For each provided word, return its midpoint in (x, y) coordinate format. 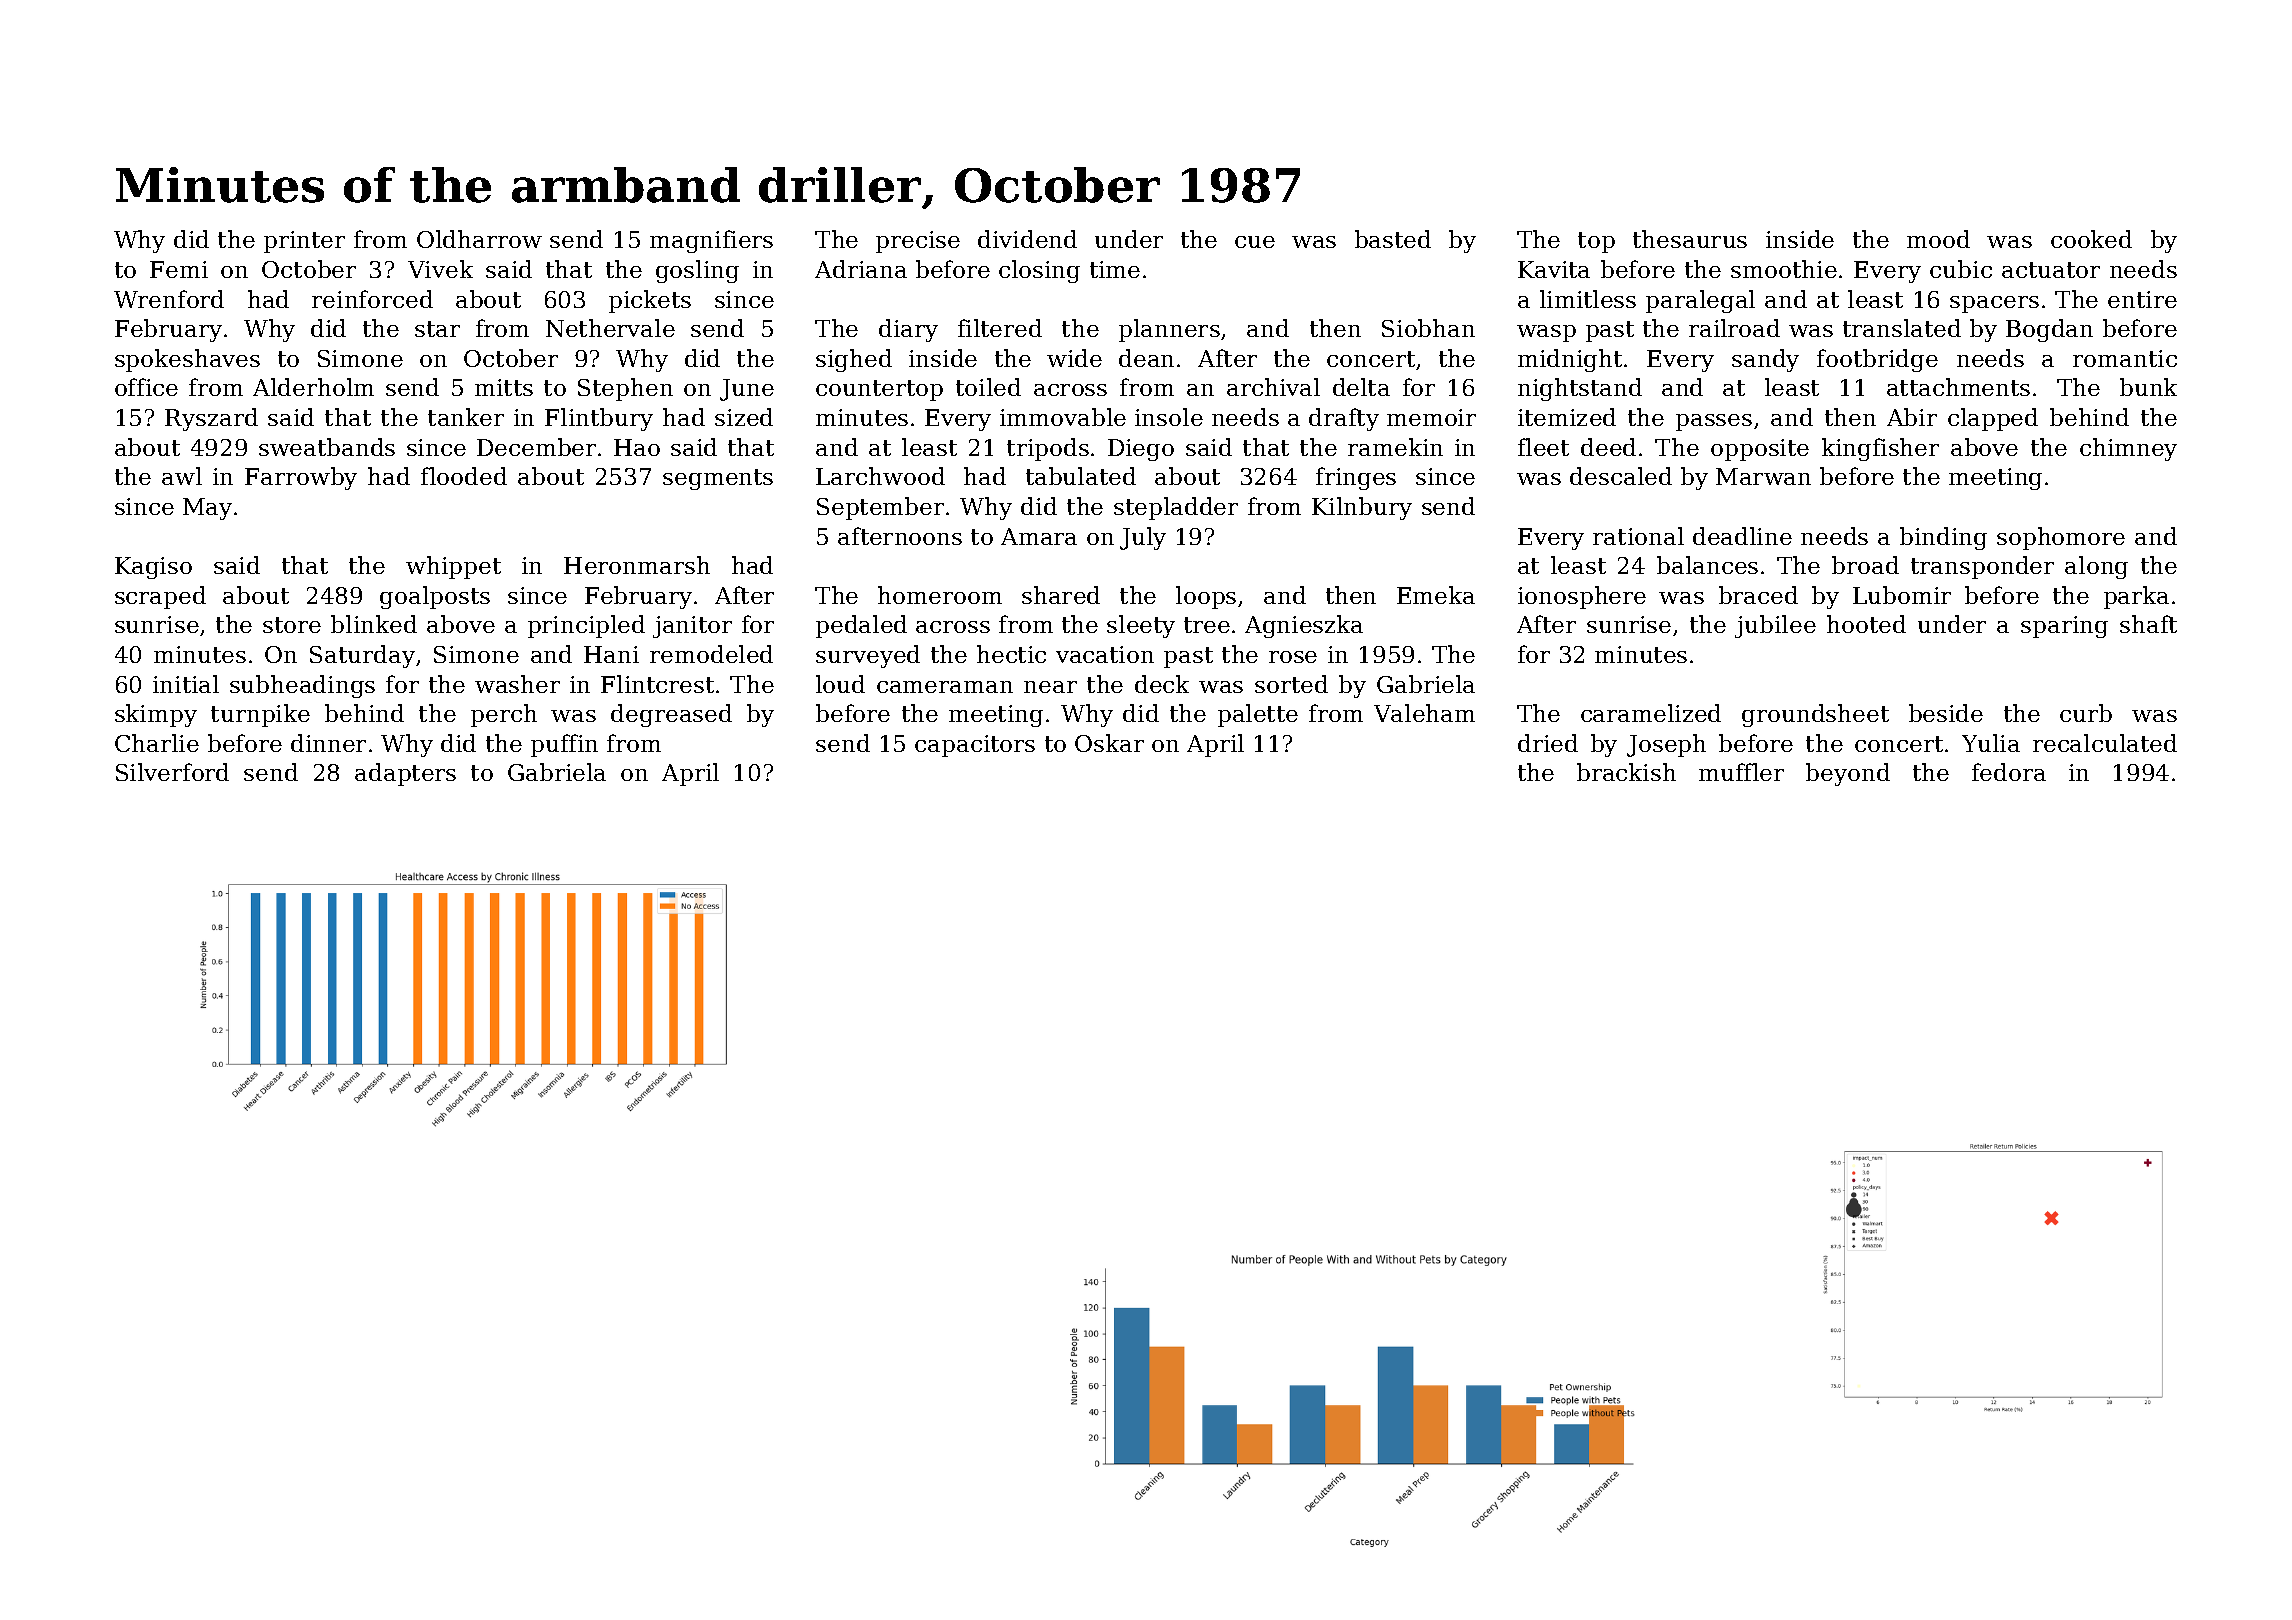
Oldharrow (479, 239)
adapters (405, 774)
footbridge (1877, 360)
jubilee (1775, 626)
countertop (879, 390)
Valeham (1424, 713)
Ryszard (211, 419)
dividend (1027, 239)
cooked (2091, 239)
